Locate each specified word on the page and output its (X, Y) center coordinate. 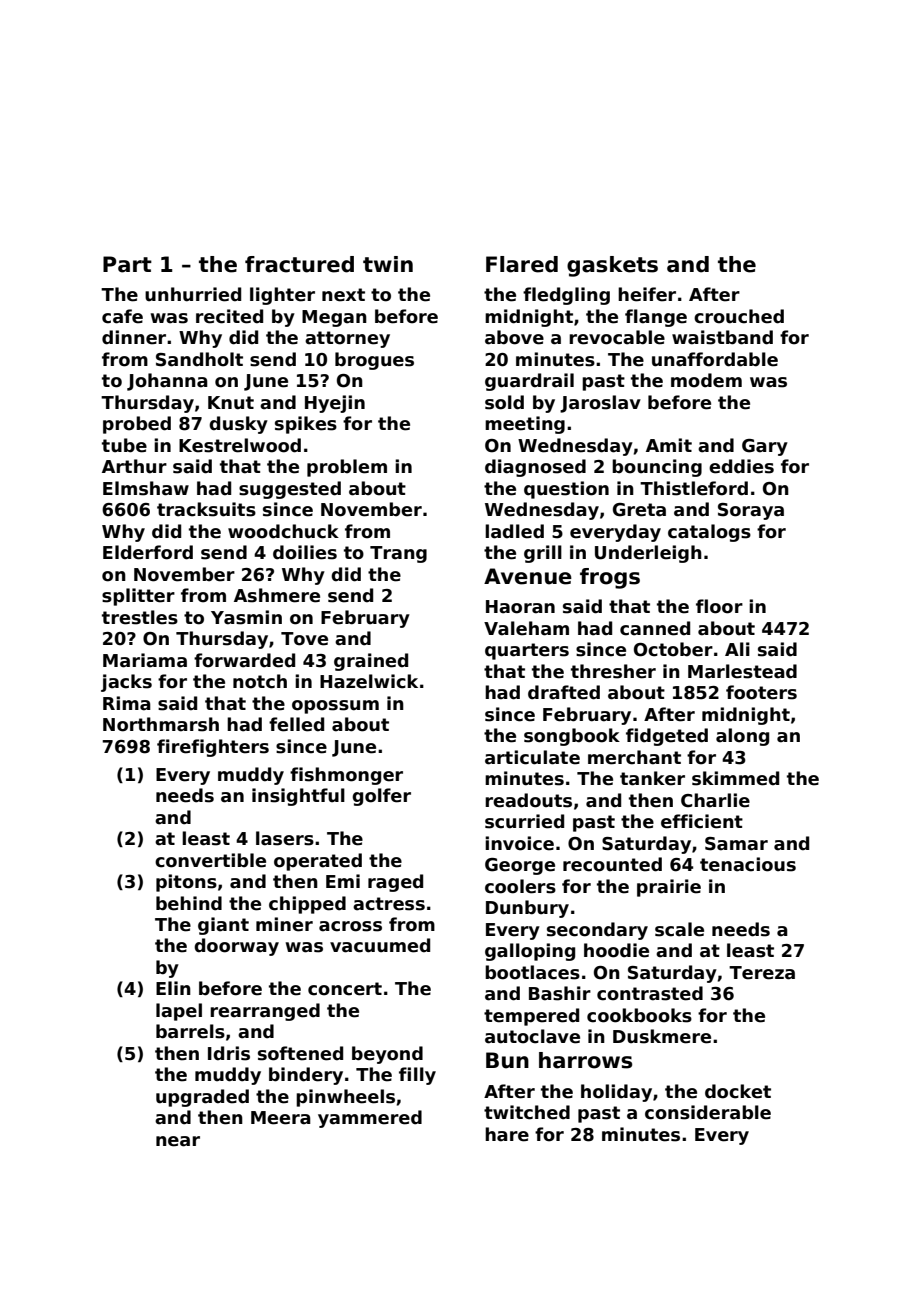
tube (124, 445)
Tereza (762, 973)
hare (507, 1134)
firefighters (213, 748)
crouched (739, 316)
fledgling (566, 296)
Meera (281, 1118)
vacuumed (380, 945)
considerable (708, 1112)
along (742, 737)
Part (127, 264)
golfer (381, 797)
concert (345, 989)
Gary (765, 447)
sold (504, 402)
